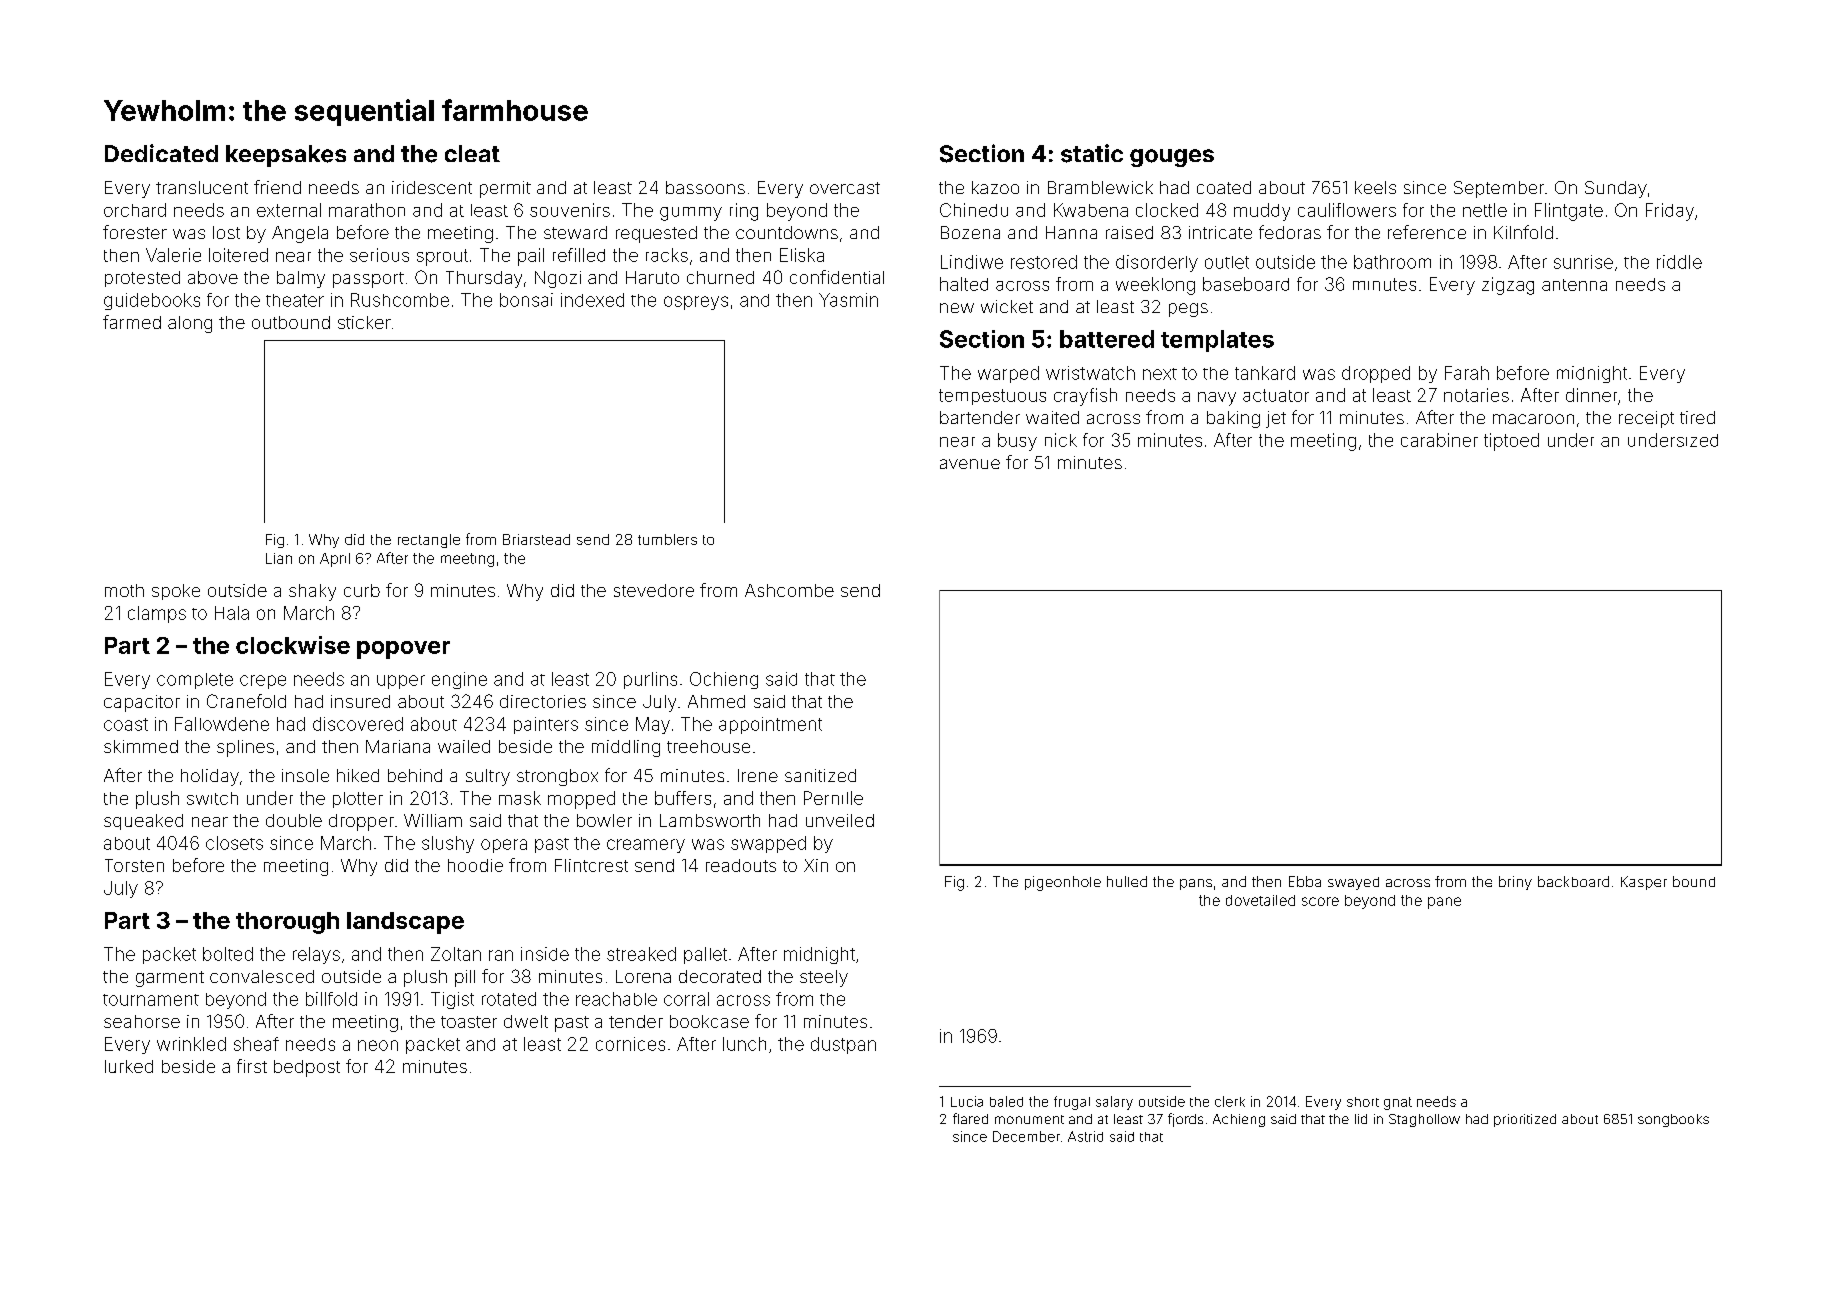 The width and height of the page is (1825, 1290). Describe the element at coordinates (789, 590) in the page. I see `Ashcombe` at that location.
